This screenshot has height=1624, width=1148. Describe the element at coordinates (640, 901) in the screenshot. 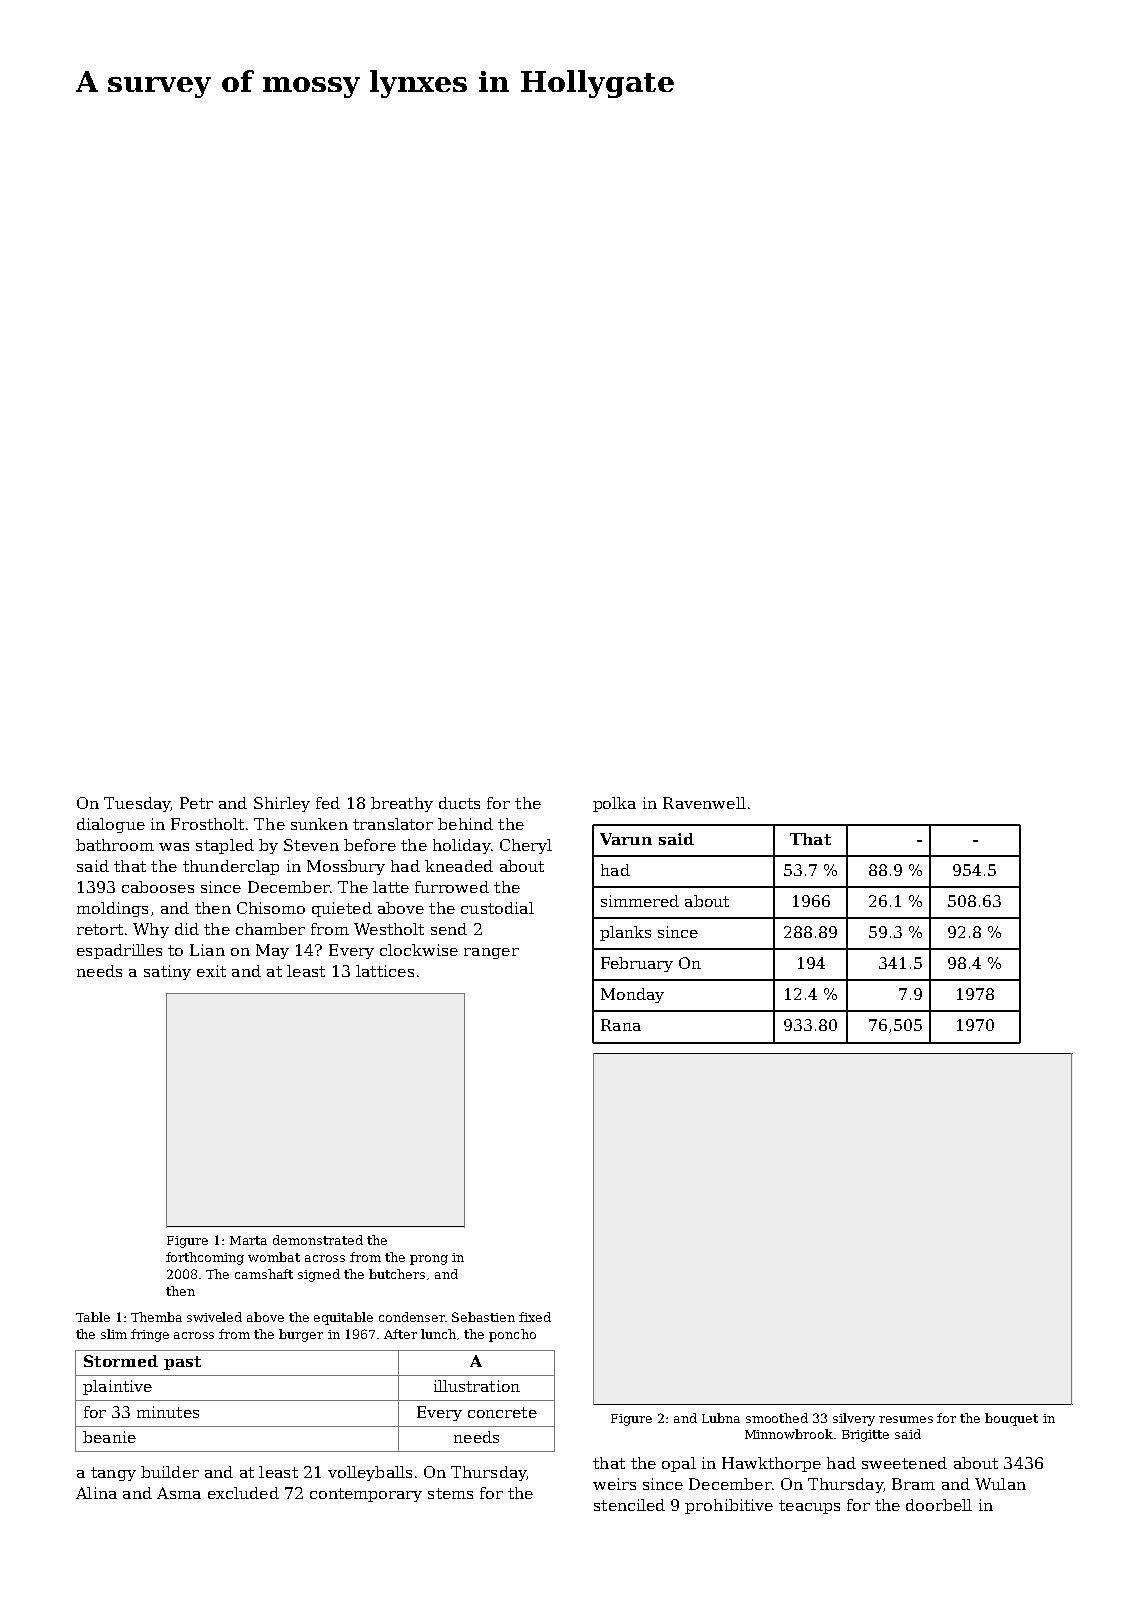

I see `simmered` at that location.
